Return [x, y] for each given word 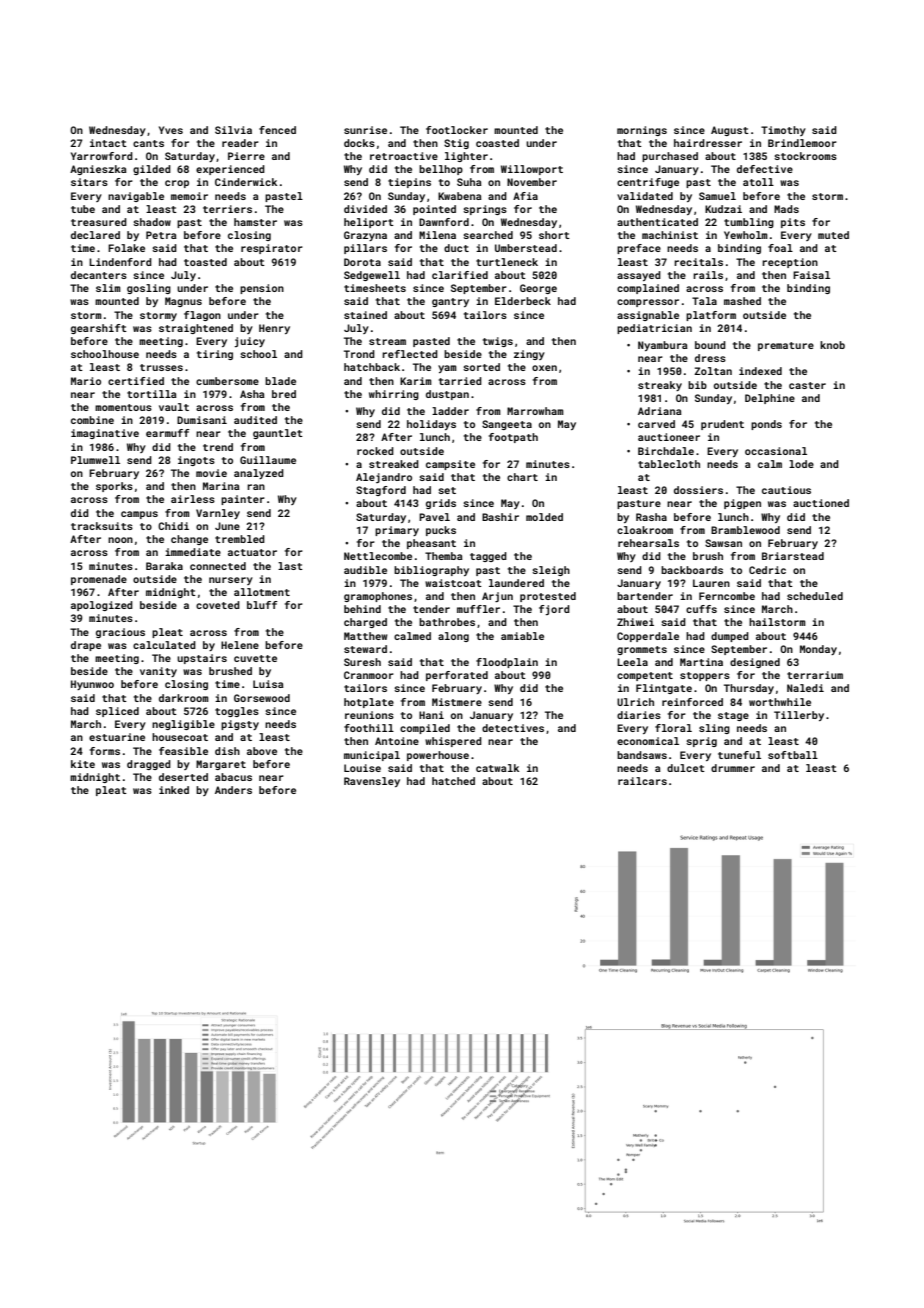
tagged [488, 557]
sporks [114, 487]
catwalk [497, 768]
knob [832, 345]
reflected [410, 354]
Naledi [805, 688]
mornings [642, 131]
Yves [171, 130]
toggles [237, 712]
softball [793, 755]
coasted [497, 143]
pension [262, 289]
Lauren [711, 583]
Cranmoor [369, 675]
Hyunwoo [92, 685]
